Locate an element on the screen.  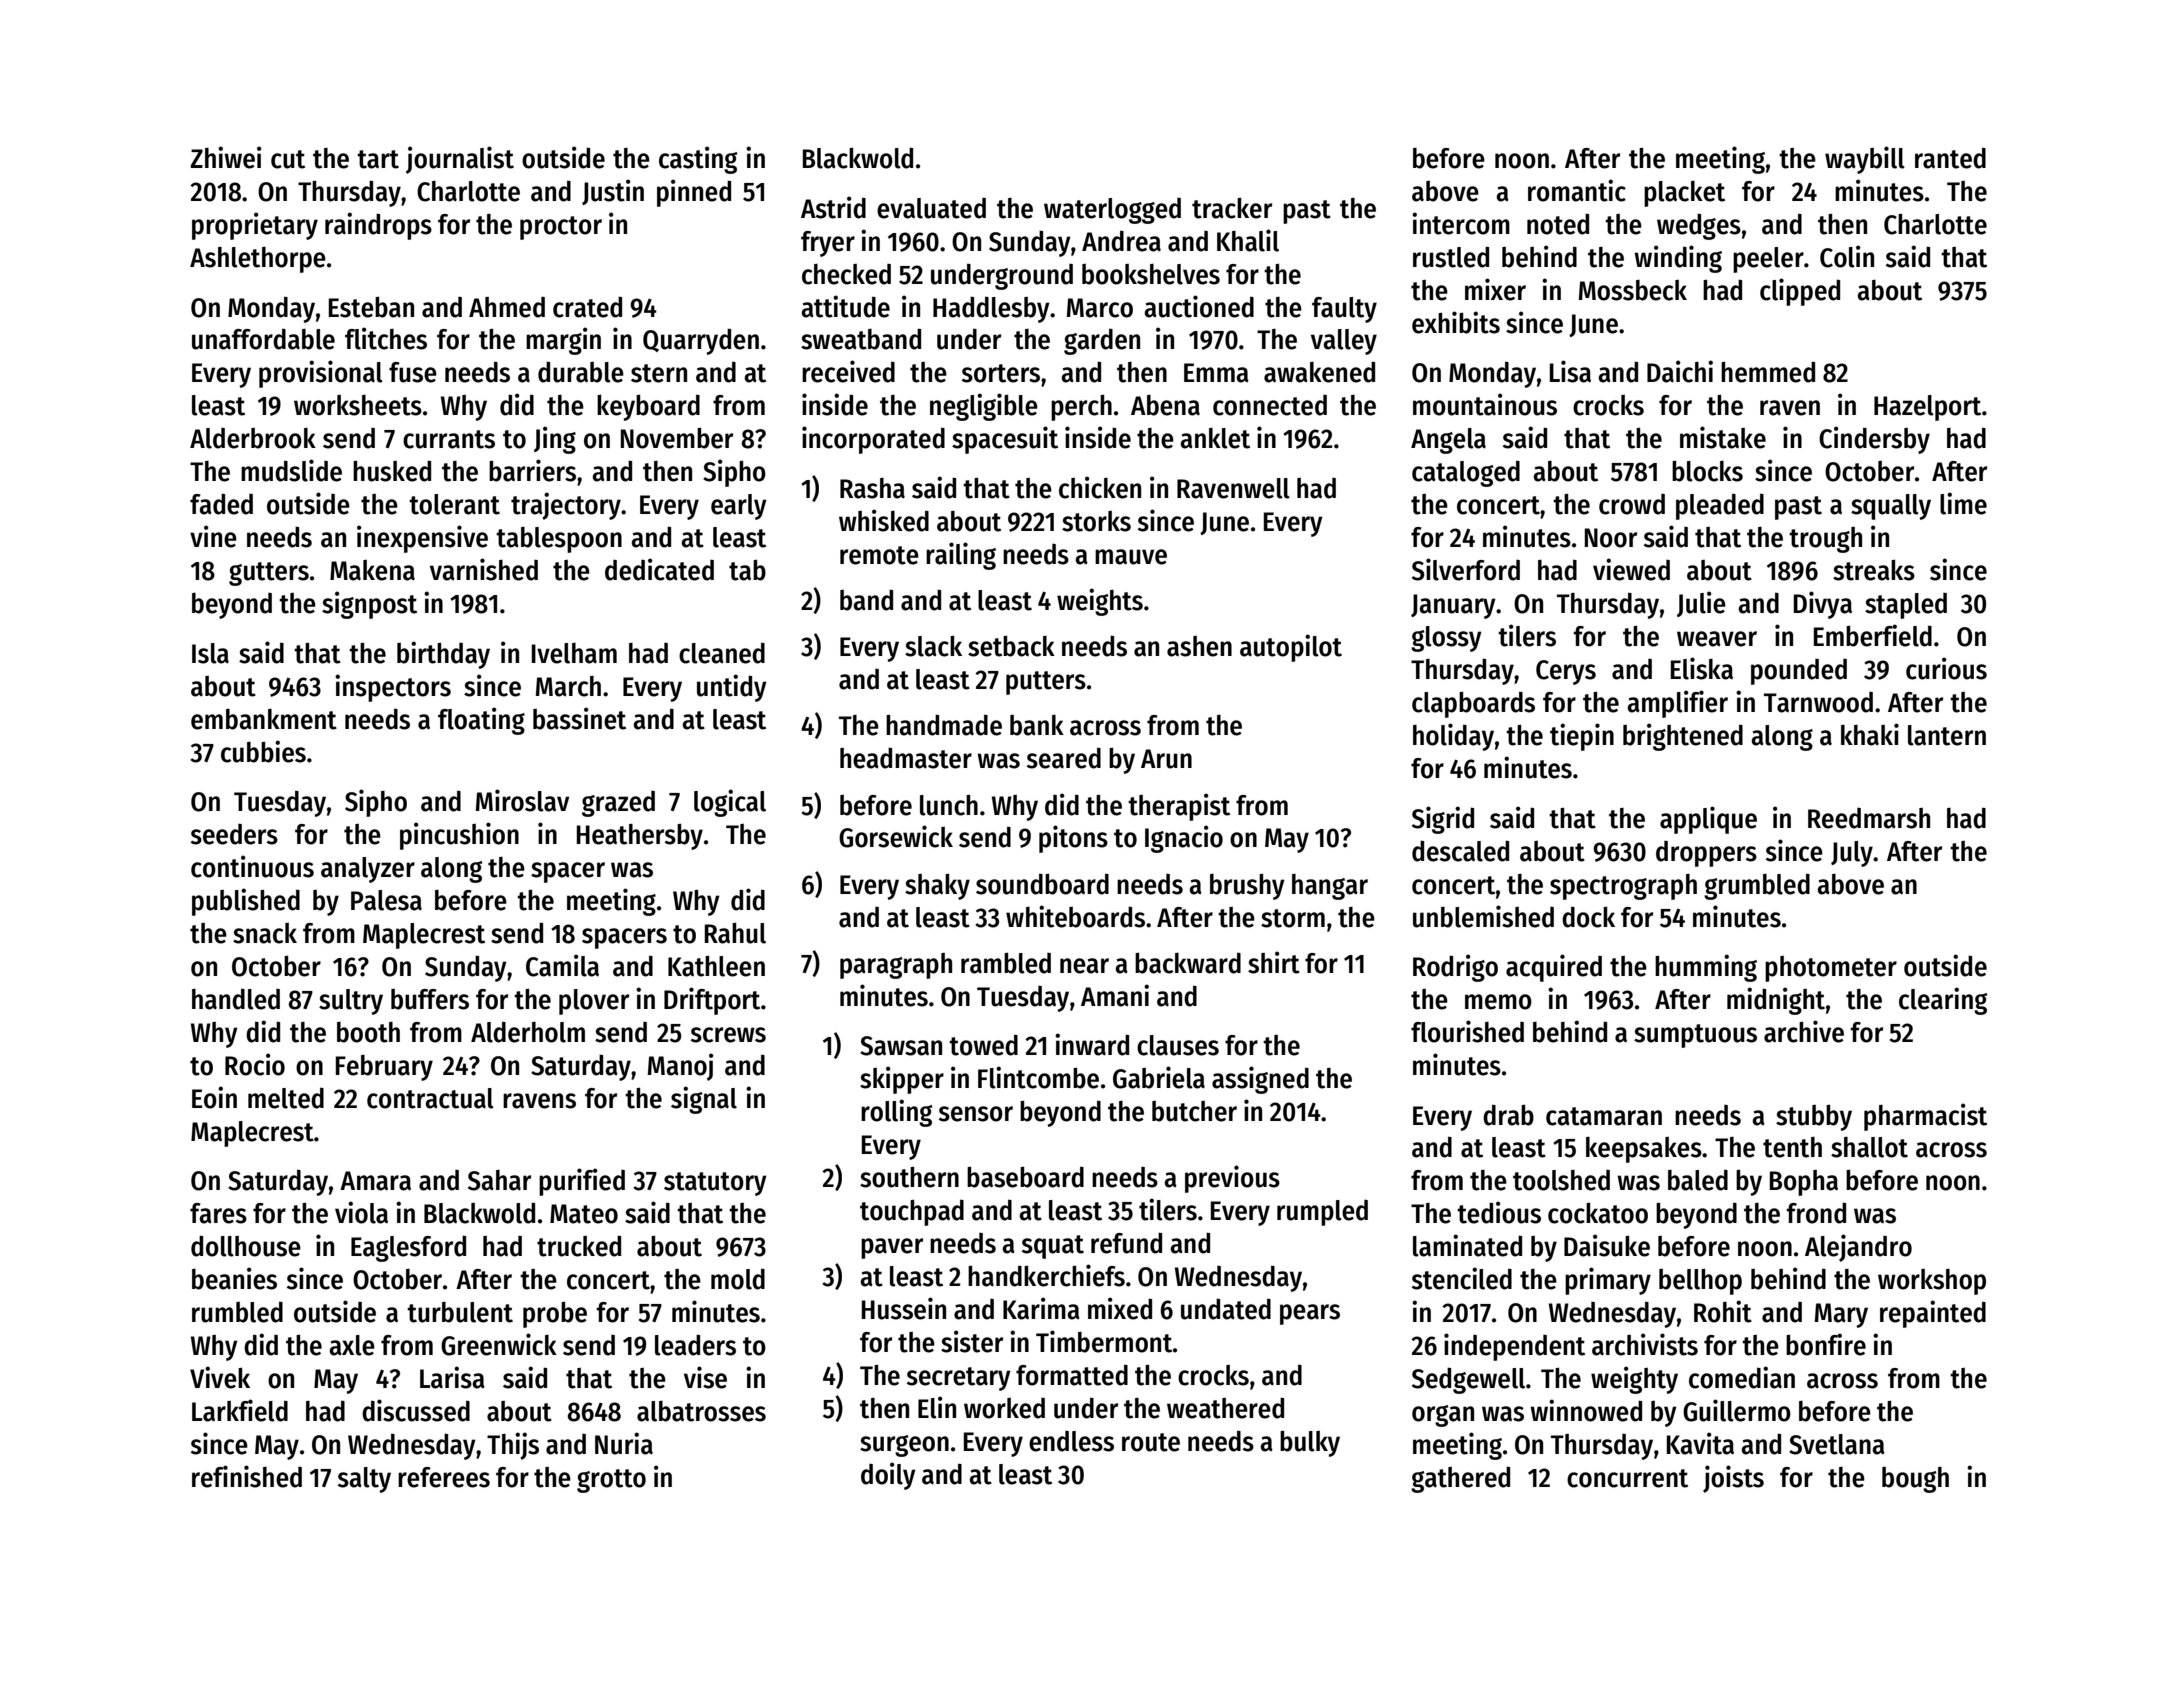
dedicated is located at coordinates (659, 569).
